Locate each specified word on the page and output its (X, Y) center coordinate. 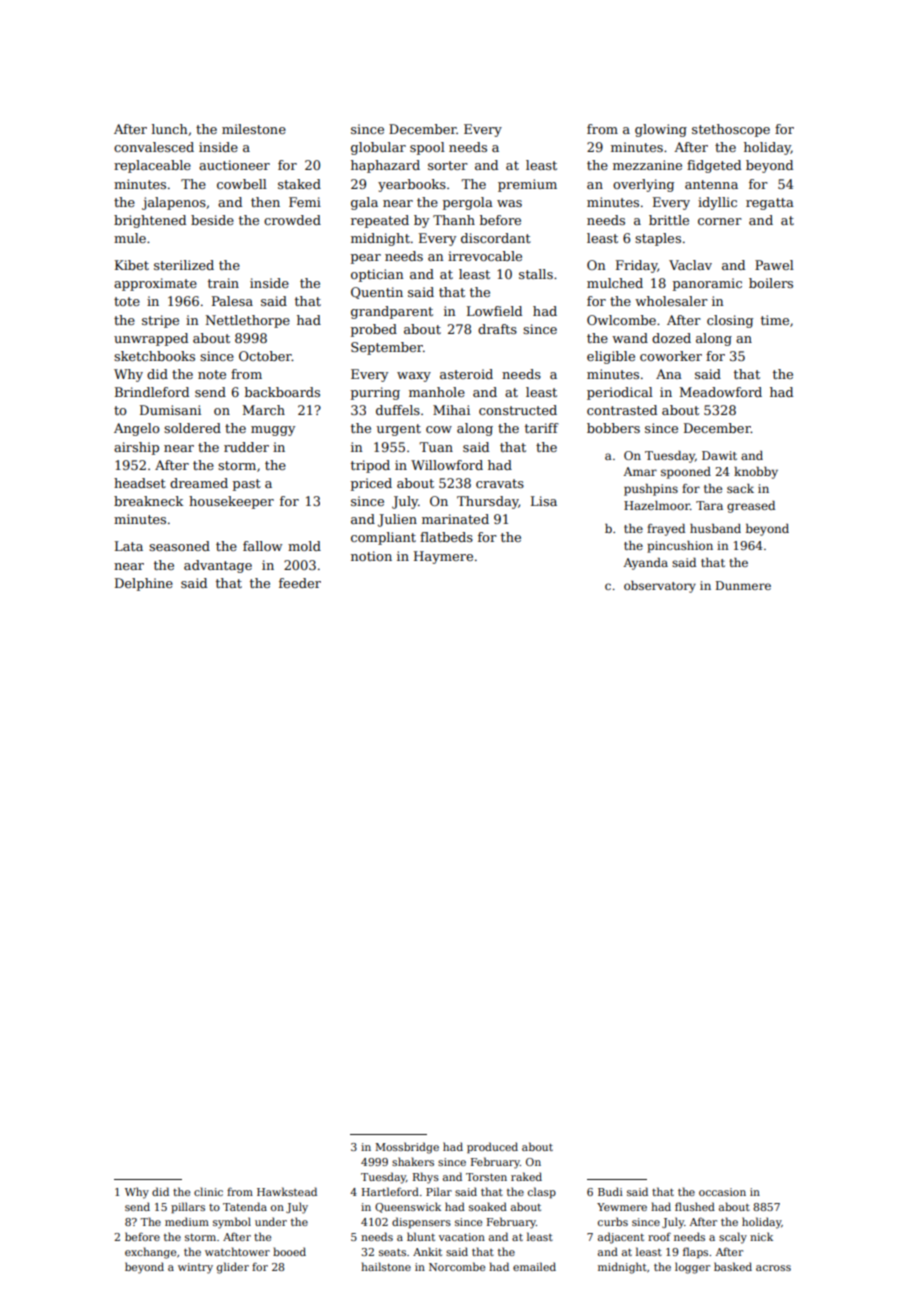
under (271, 1221)
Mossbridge (407, 1148)
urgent (399, 430)
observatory (660, 587)
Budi (610, 1191)
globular (378, 148)
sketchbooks (154, 356)
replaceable (152, 166)
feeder (300, 583)
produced (492, 1147)
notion (371, 556)
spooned (686, 473)
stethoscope (731, 130)
